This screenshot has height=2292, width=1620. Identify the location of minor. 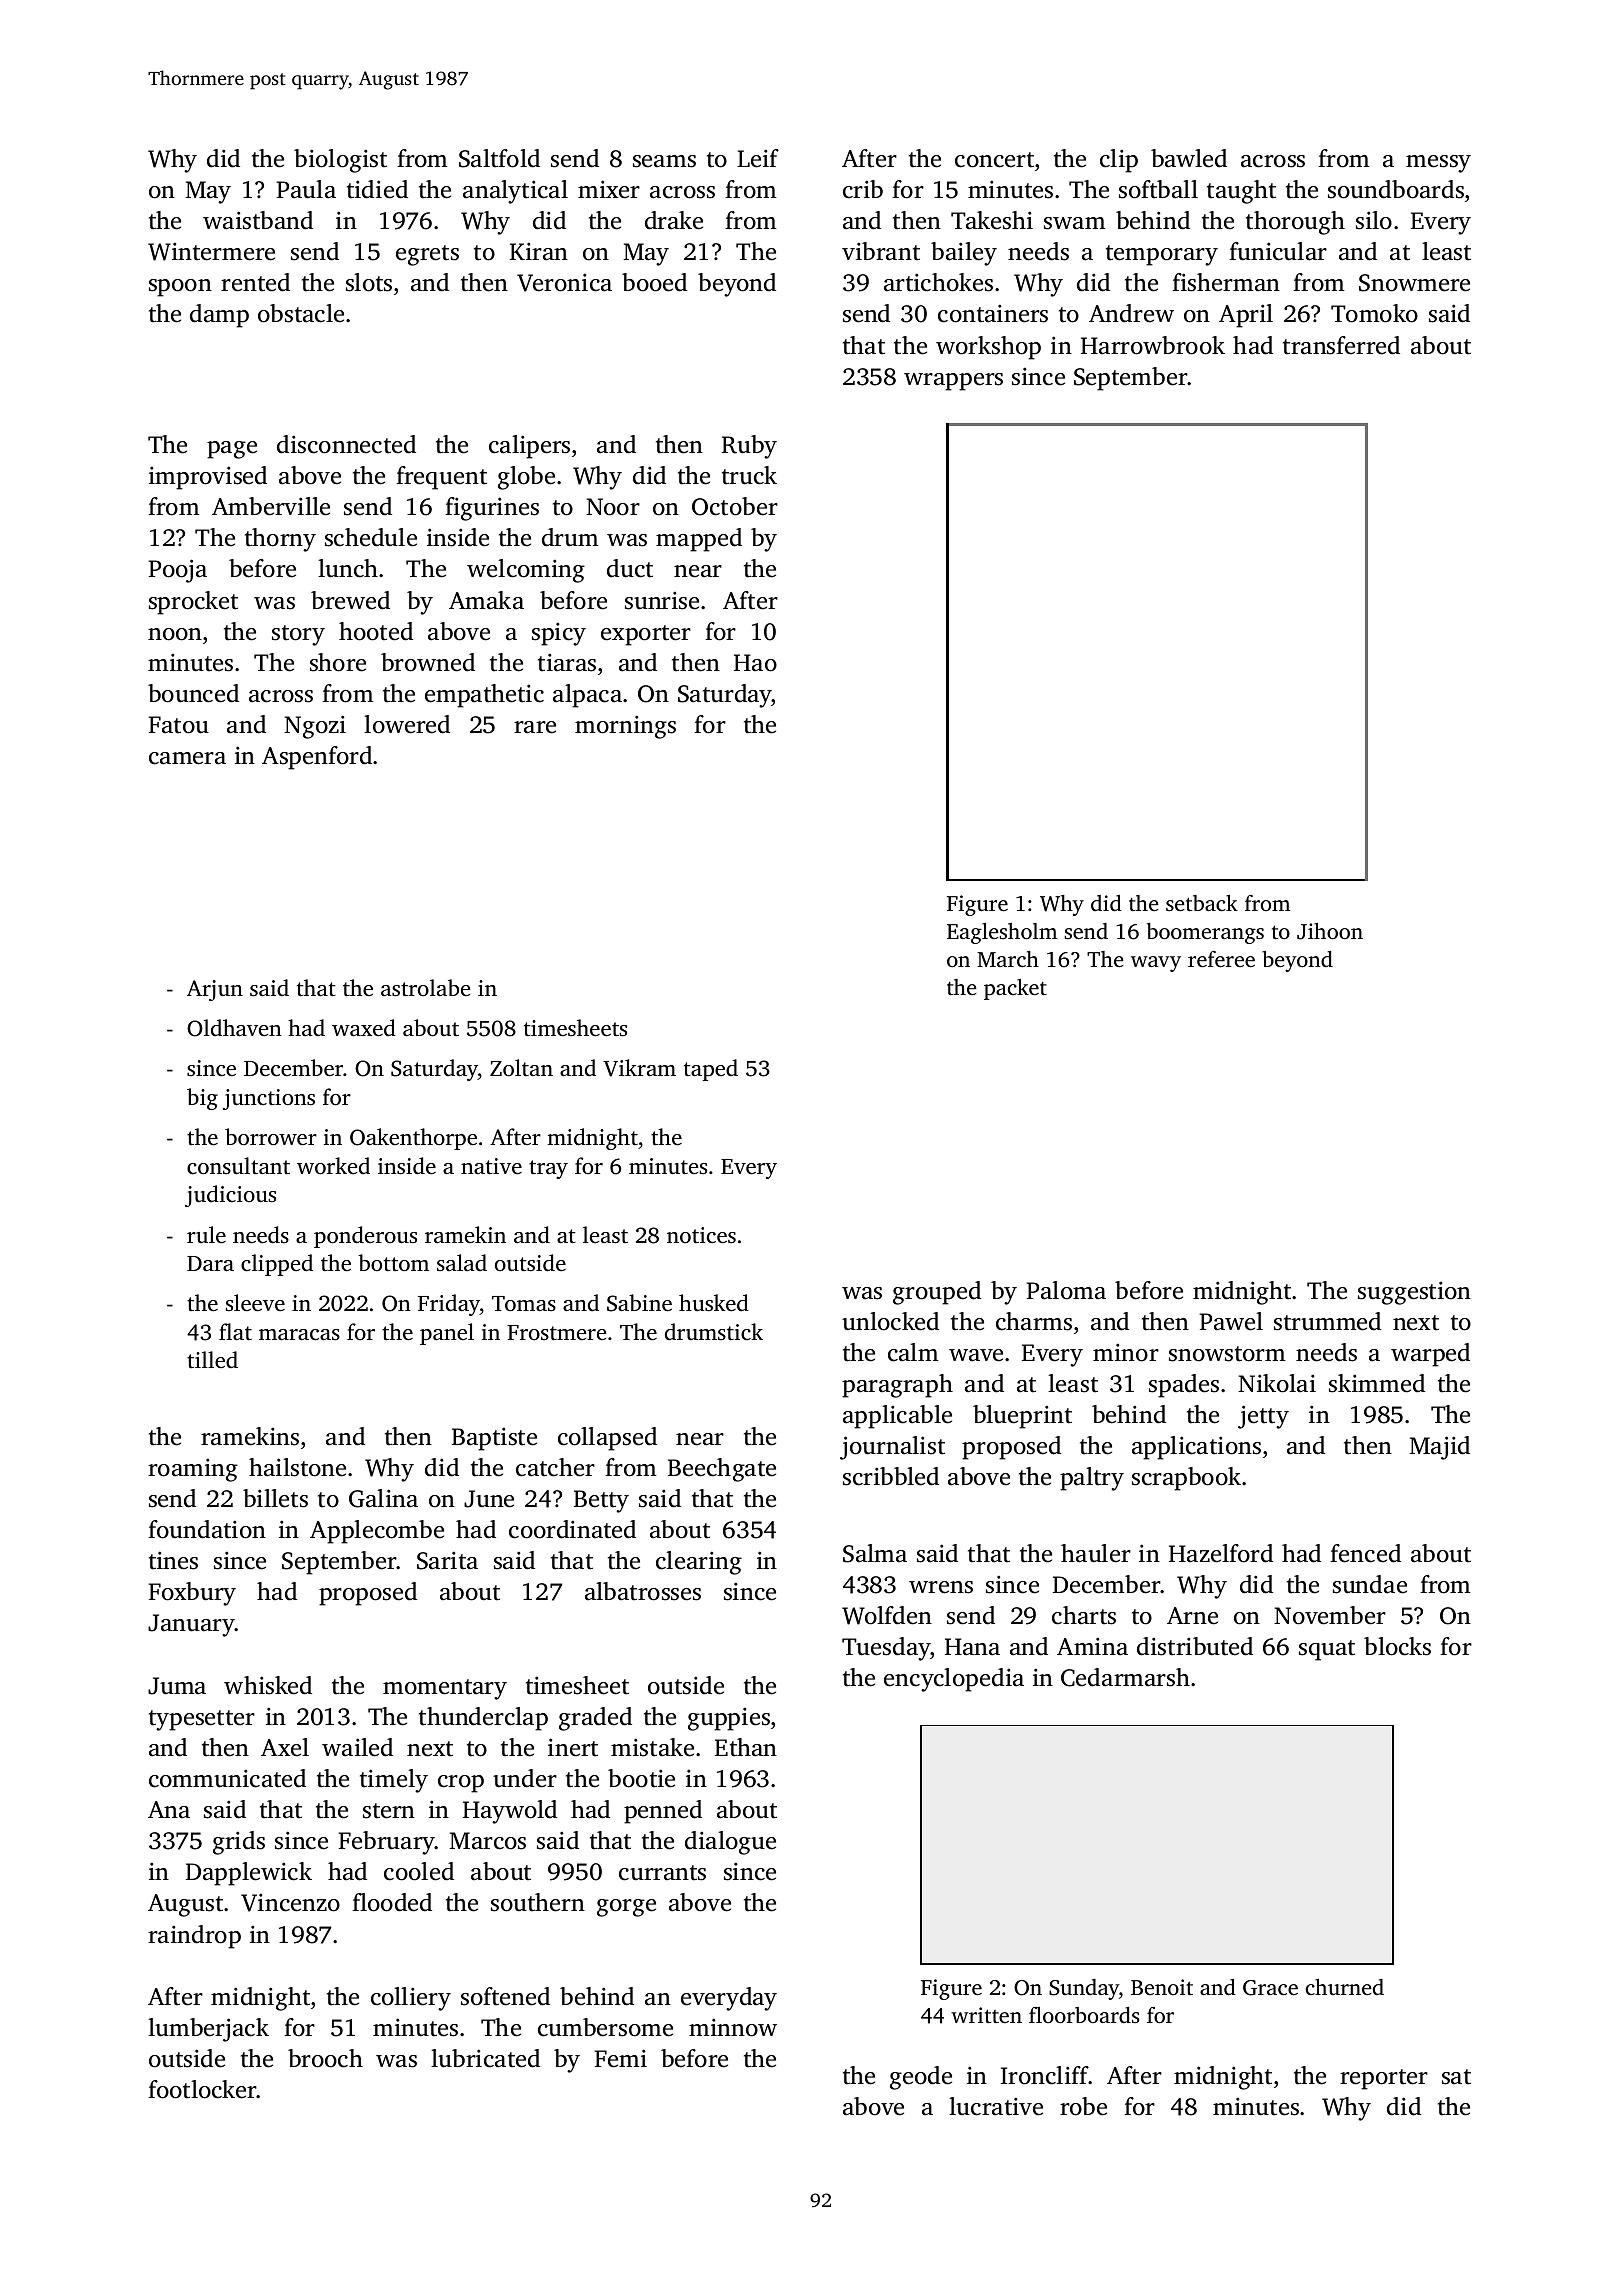
(1126, 1352).
